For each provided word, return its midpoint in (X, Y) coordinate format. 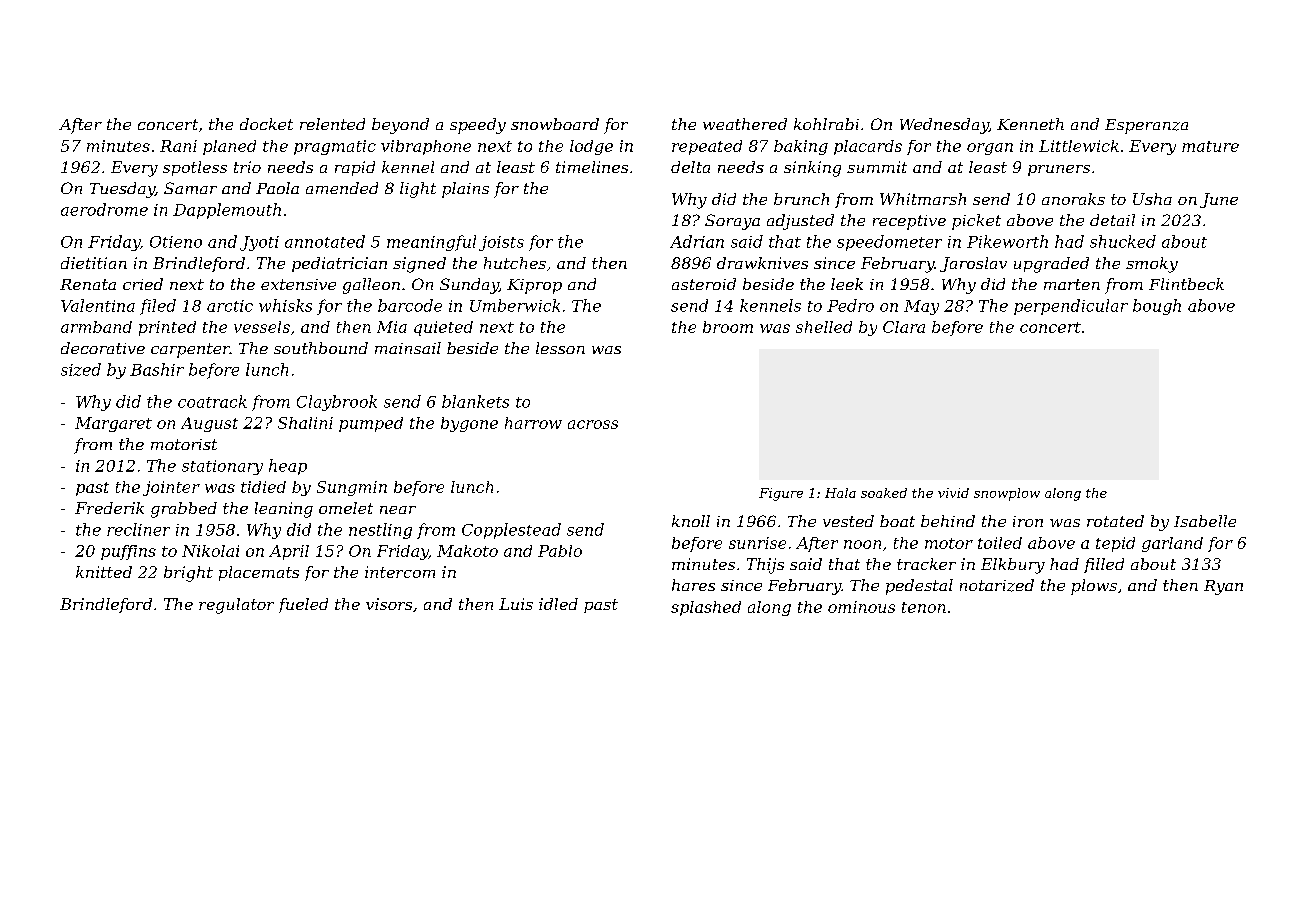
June (1219, 200)
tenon (924, 607)
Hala (840, 493)
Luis (516, 604)
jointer (171, 488)
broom (728, 327)
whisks (285, 305)
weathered (745, 124)
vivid (953, 493)
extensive (298, 284)
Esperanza (1146, 126)
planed (229, 147)
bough (1157, 307)
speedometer (889, 243)
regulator (236, 606)
